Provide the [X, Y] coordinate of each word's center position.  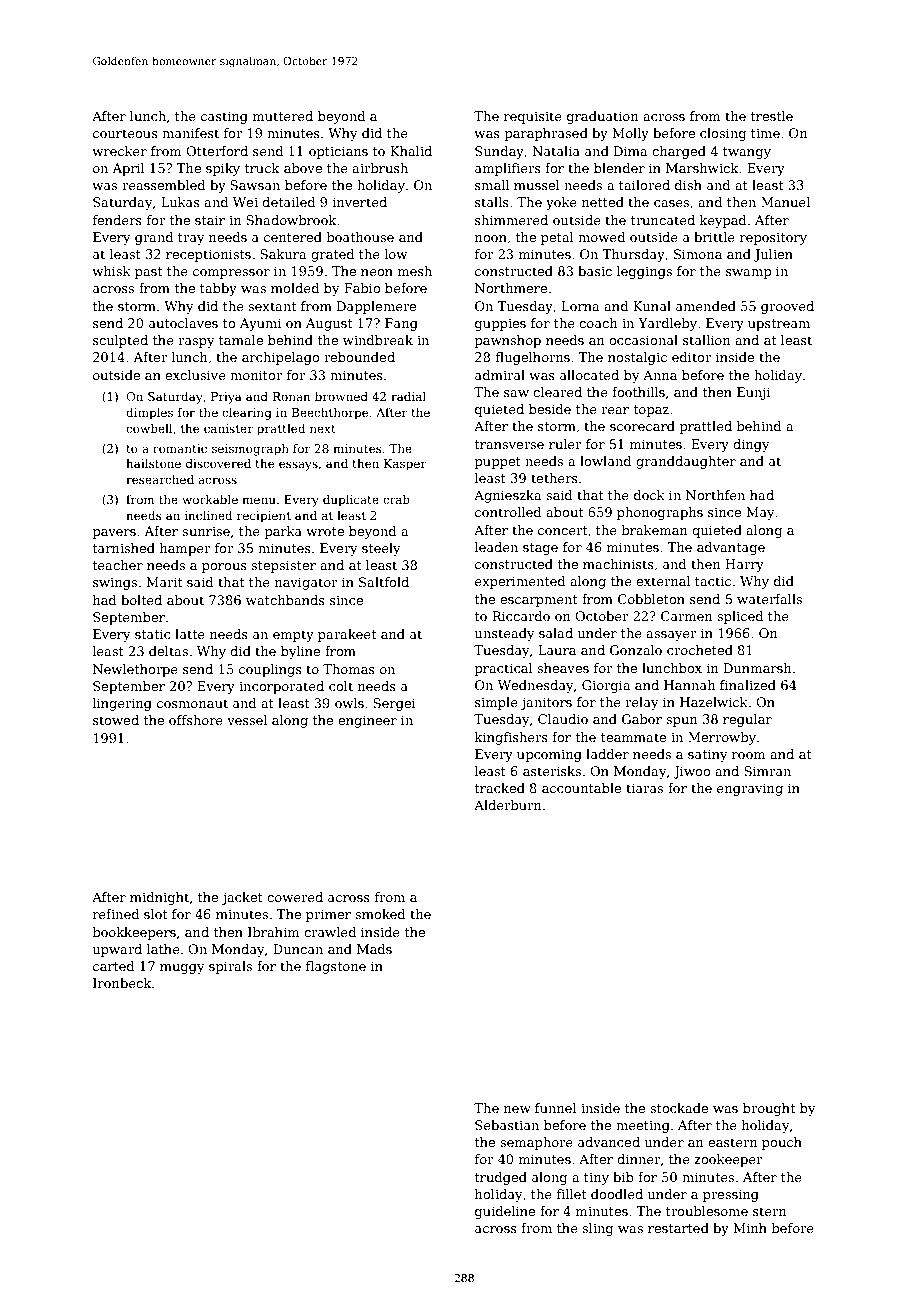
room [748, 755]
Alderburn [508, 805]
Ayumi [260, 324]
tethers [554, 478]
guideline [505, 1212]
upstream [779, 325]
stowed [116, 720]
